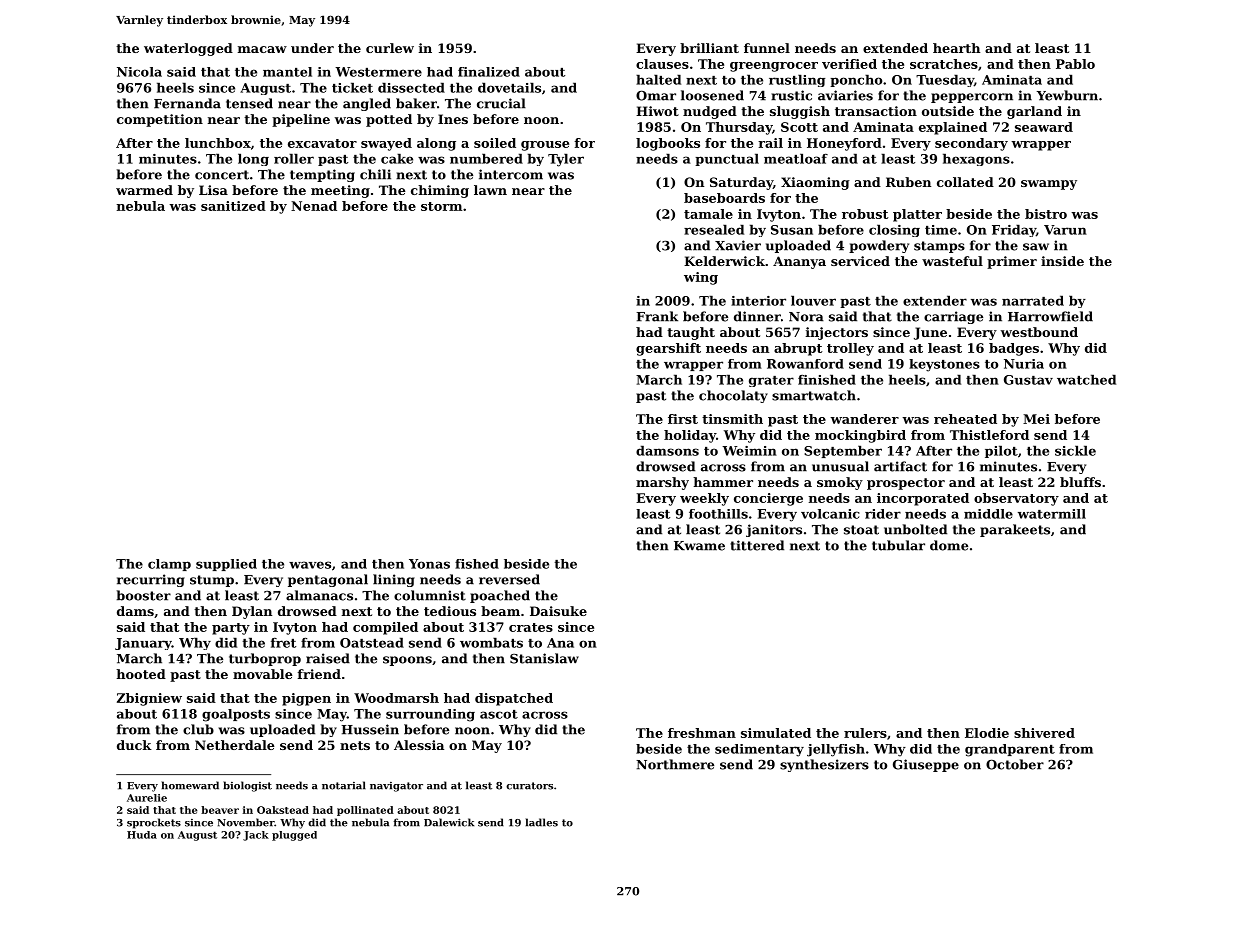 Image resolution: width=1233 pixels, height=952 pixels. What do you see at coordinates (247, 786) in the image?
I see `biologist` at bounding box center [247, 786].
